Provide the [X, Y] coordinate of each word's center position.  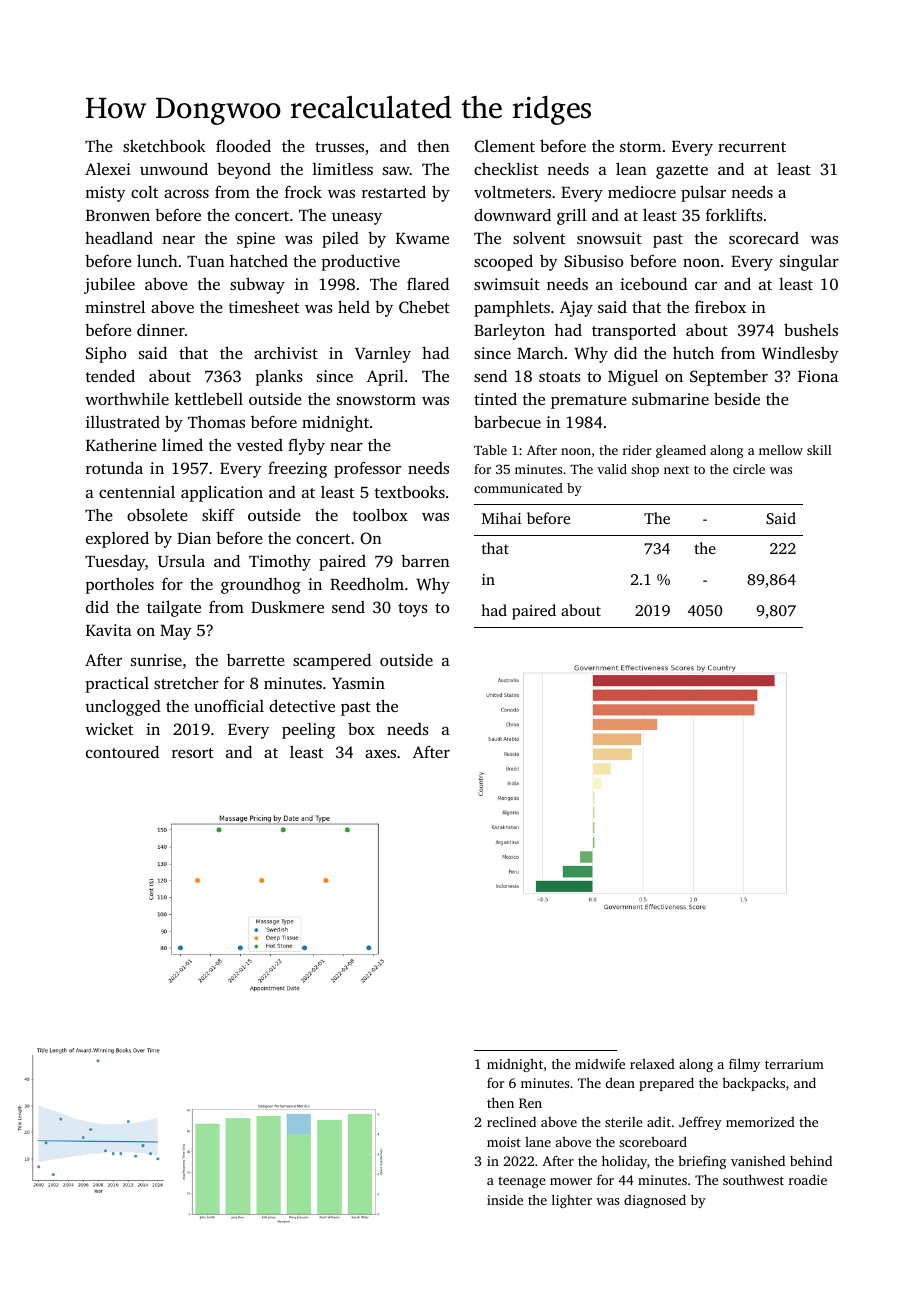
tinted [495, 398]
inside [505, 1200]
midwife [600, 1063]
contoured [122, 751]
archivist [286, 353]
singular [809, 263]
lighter [572, 1201]
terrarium [794, 1064]
